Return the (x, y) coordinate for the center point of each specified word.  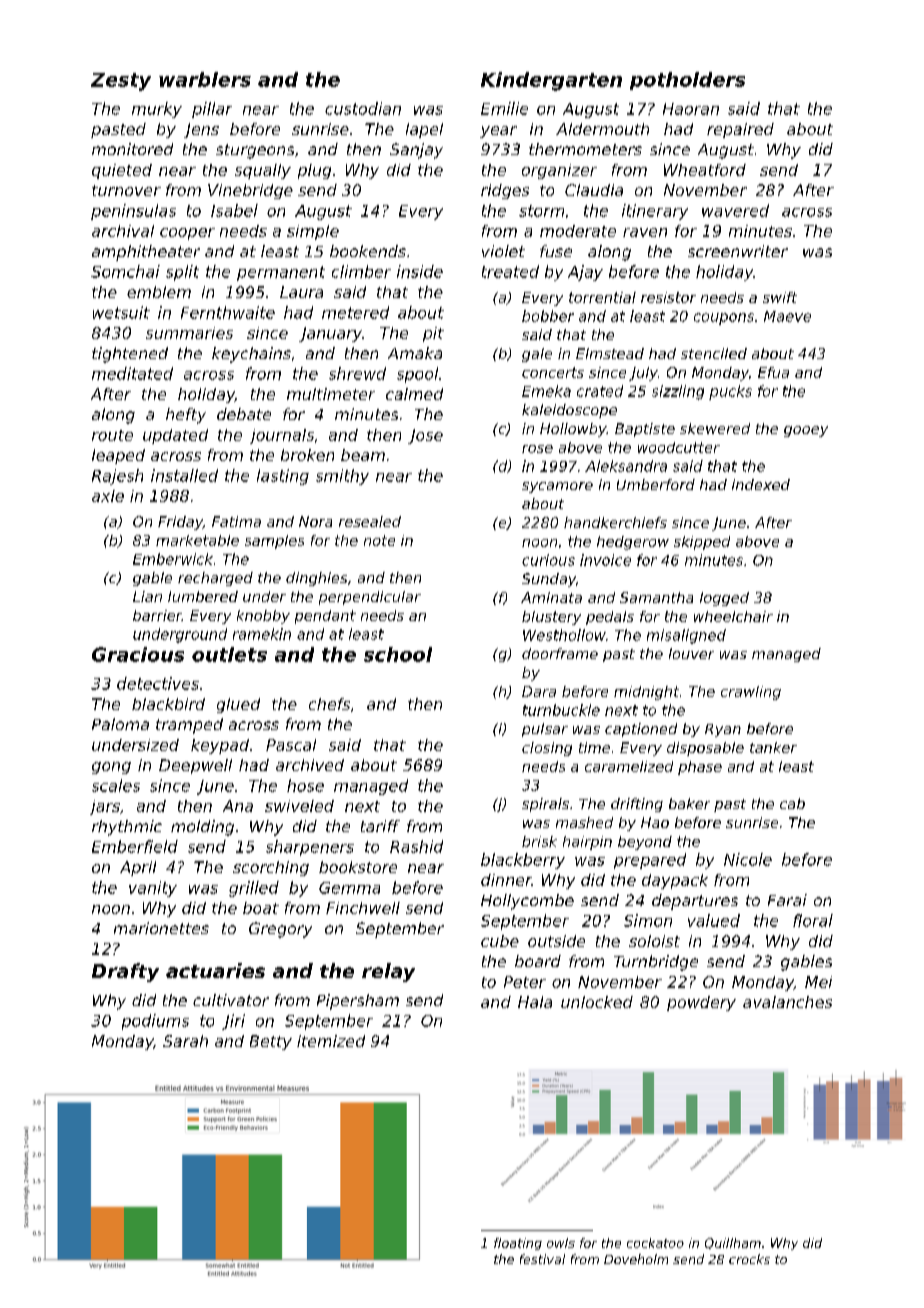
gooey (806, 431)
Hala (535, 1002)
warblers (205, 79)
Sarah (185, 1041)
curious (548, 560)
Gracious (138, 654)
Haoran (691, 109)
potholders (687, 81)
